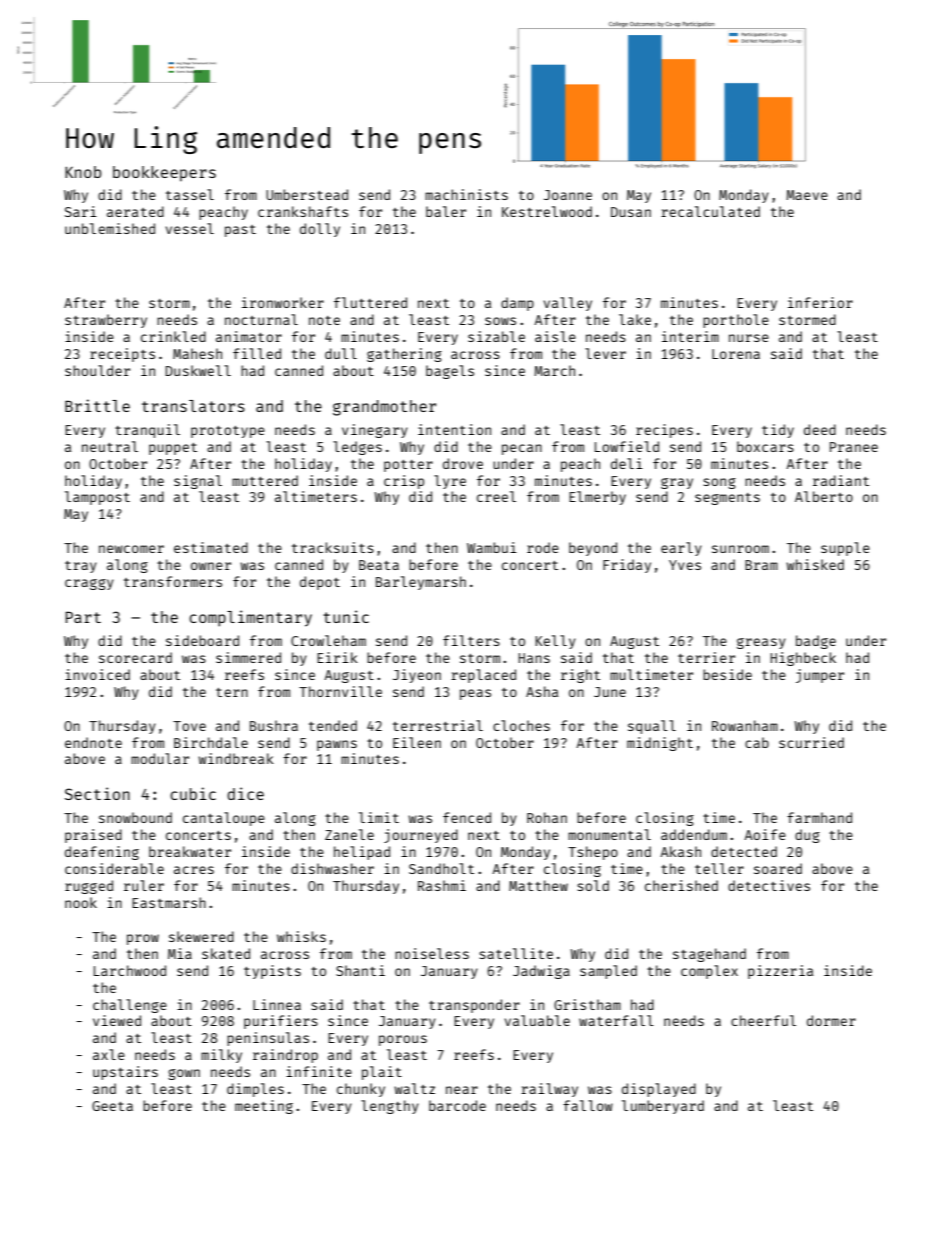 This document has width=952, height=1233. Describe the element at coordinates (184, 1074) in the document. I see `gown` at that location.
